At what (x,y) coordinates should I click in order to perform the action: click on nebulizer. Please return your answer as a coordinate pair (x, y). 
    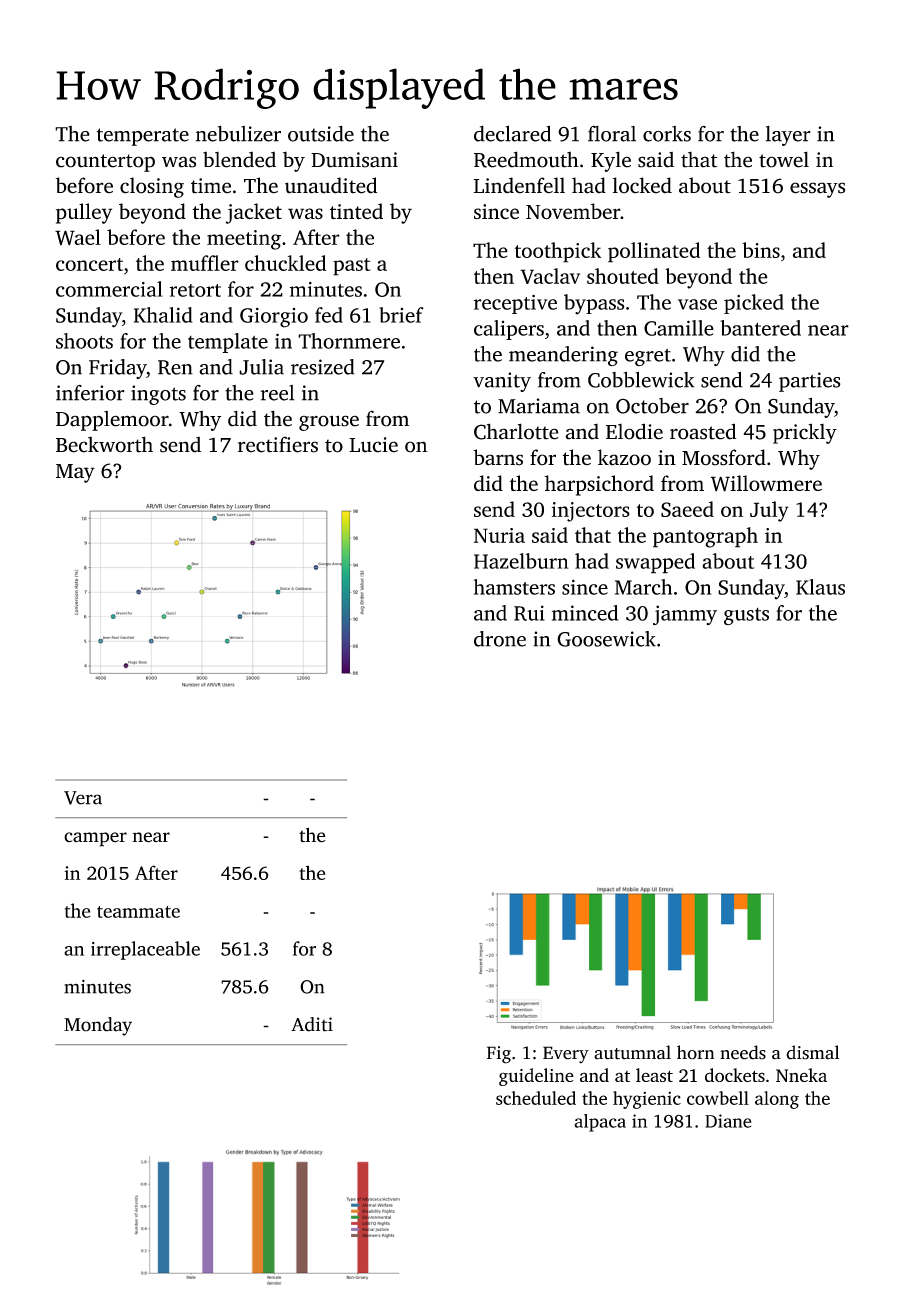
    Looking at the image, I should click on (238, 133).
